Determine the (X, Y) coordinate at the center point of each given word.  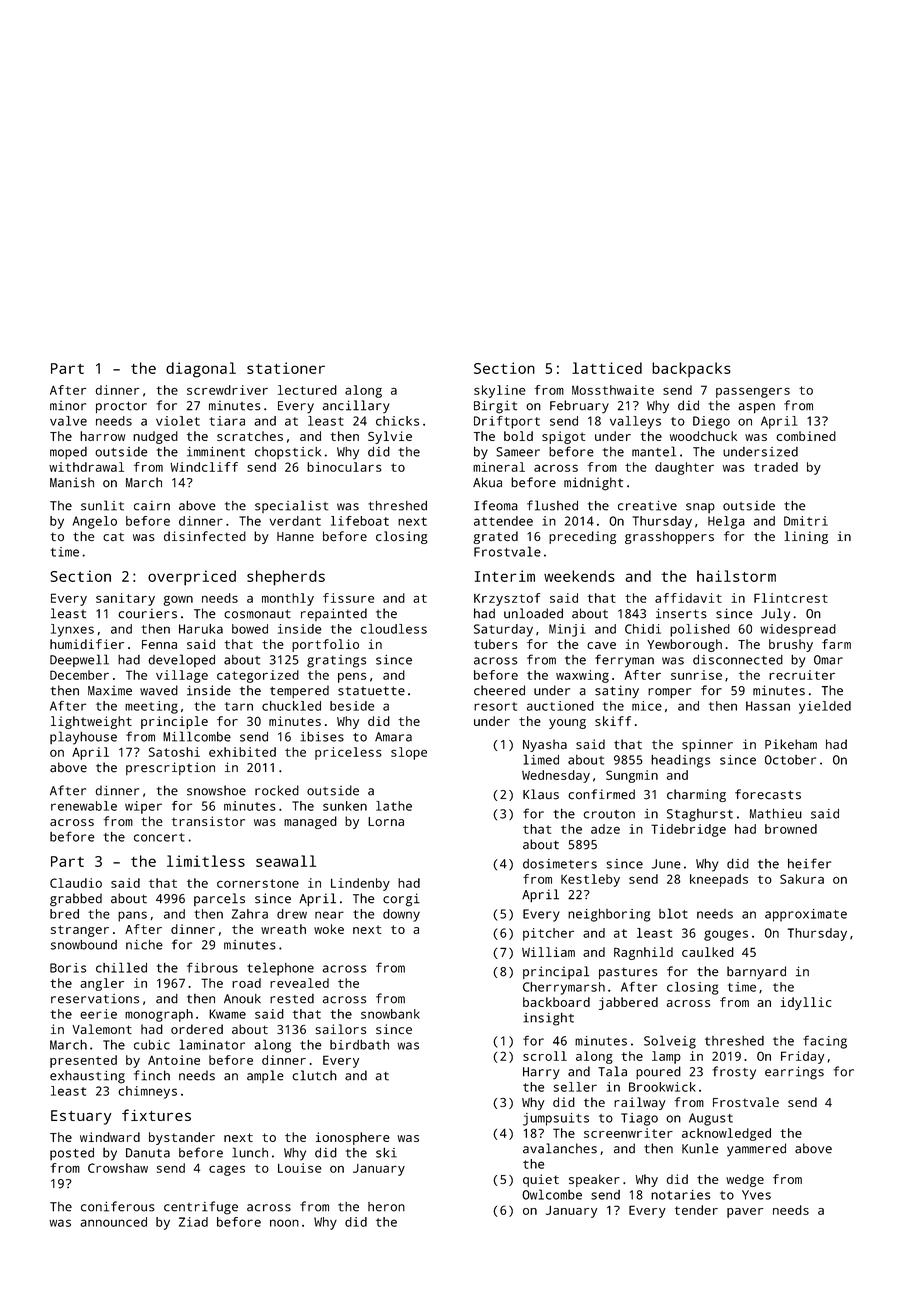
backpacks (691, 369)
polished (700, 630)
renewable (84, 806)
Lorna (386, 821)
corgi (401, 900)
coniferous (118, 1206)
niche (144, 945)
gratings (336, 661)
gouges (726, 935)
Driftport (507, 422)
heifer (809, 863)
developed (181, 660)
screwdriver (227, 390)
